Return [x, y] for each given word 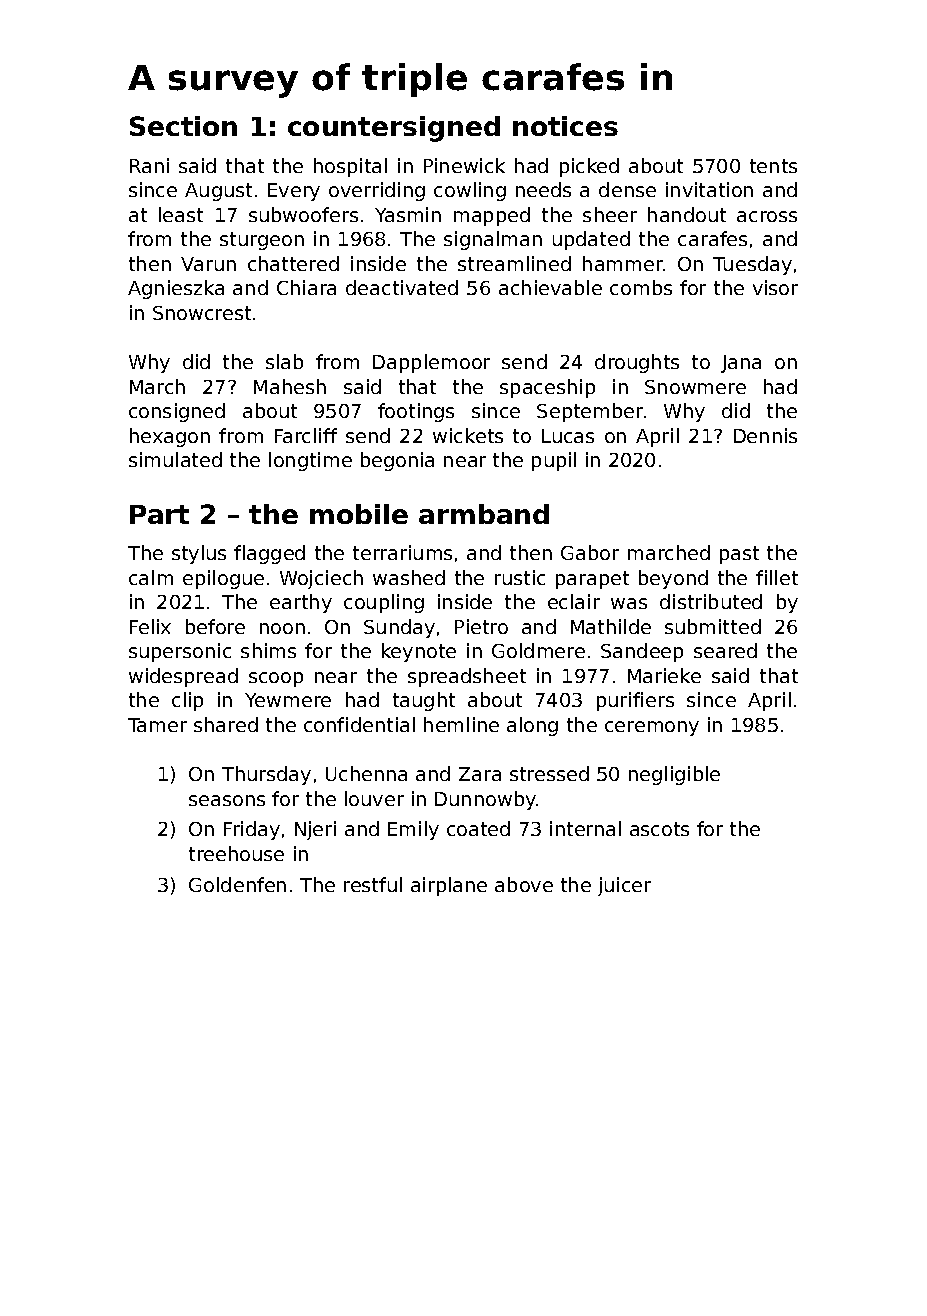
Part [159, 514]
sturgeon [262, 241]
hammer [623, 263]
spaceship [547, 388]
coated [478, 828]
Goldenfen [237, 884]
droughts [637, 363]
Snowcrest [202, 313]
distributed [711, 601]
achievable [550, 287]
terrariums [402, 552]
